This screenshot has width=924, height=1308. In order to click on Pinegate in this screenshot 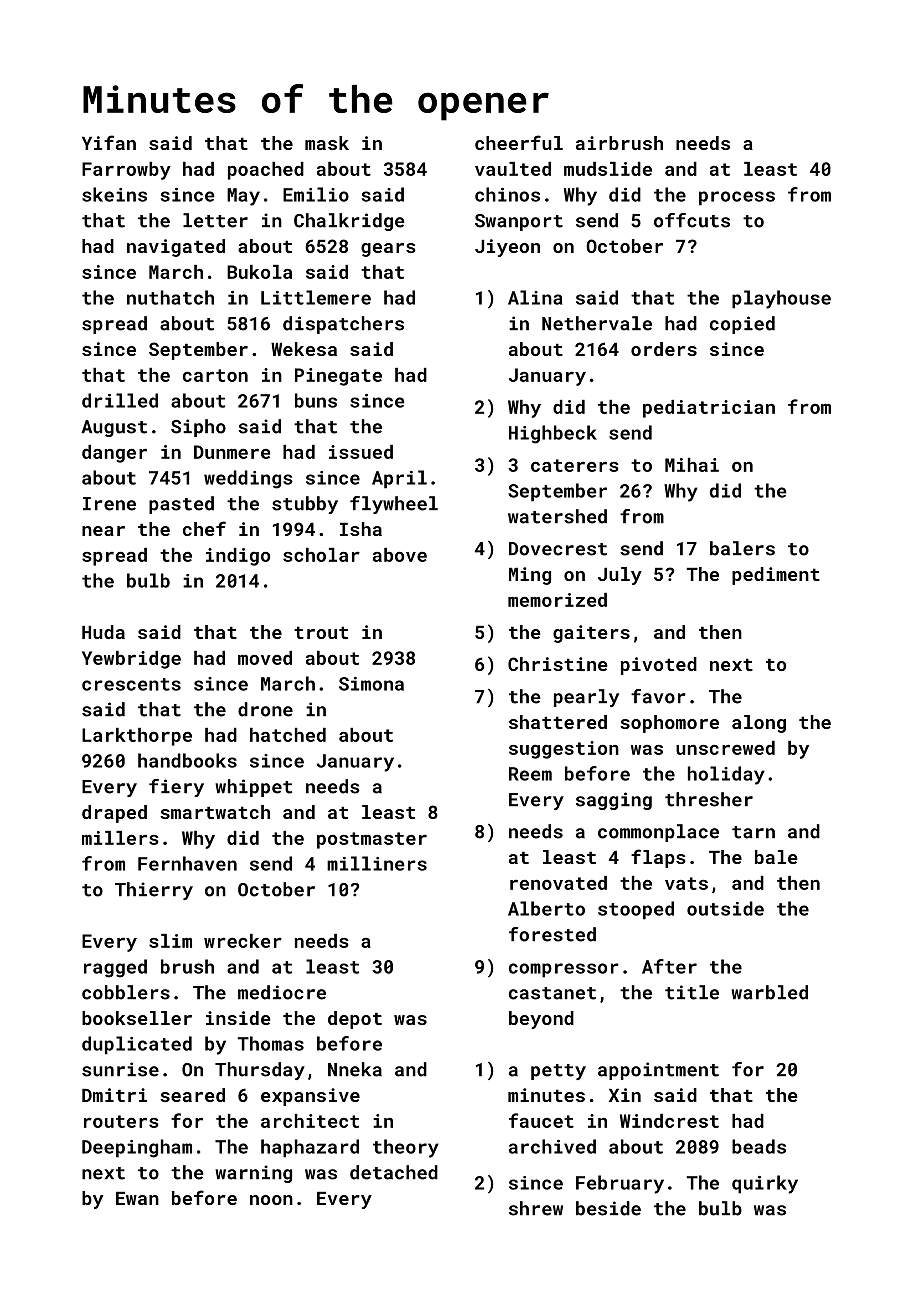, I will do `click(338, 377)`.
